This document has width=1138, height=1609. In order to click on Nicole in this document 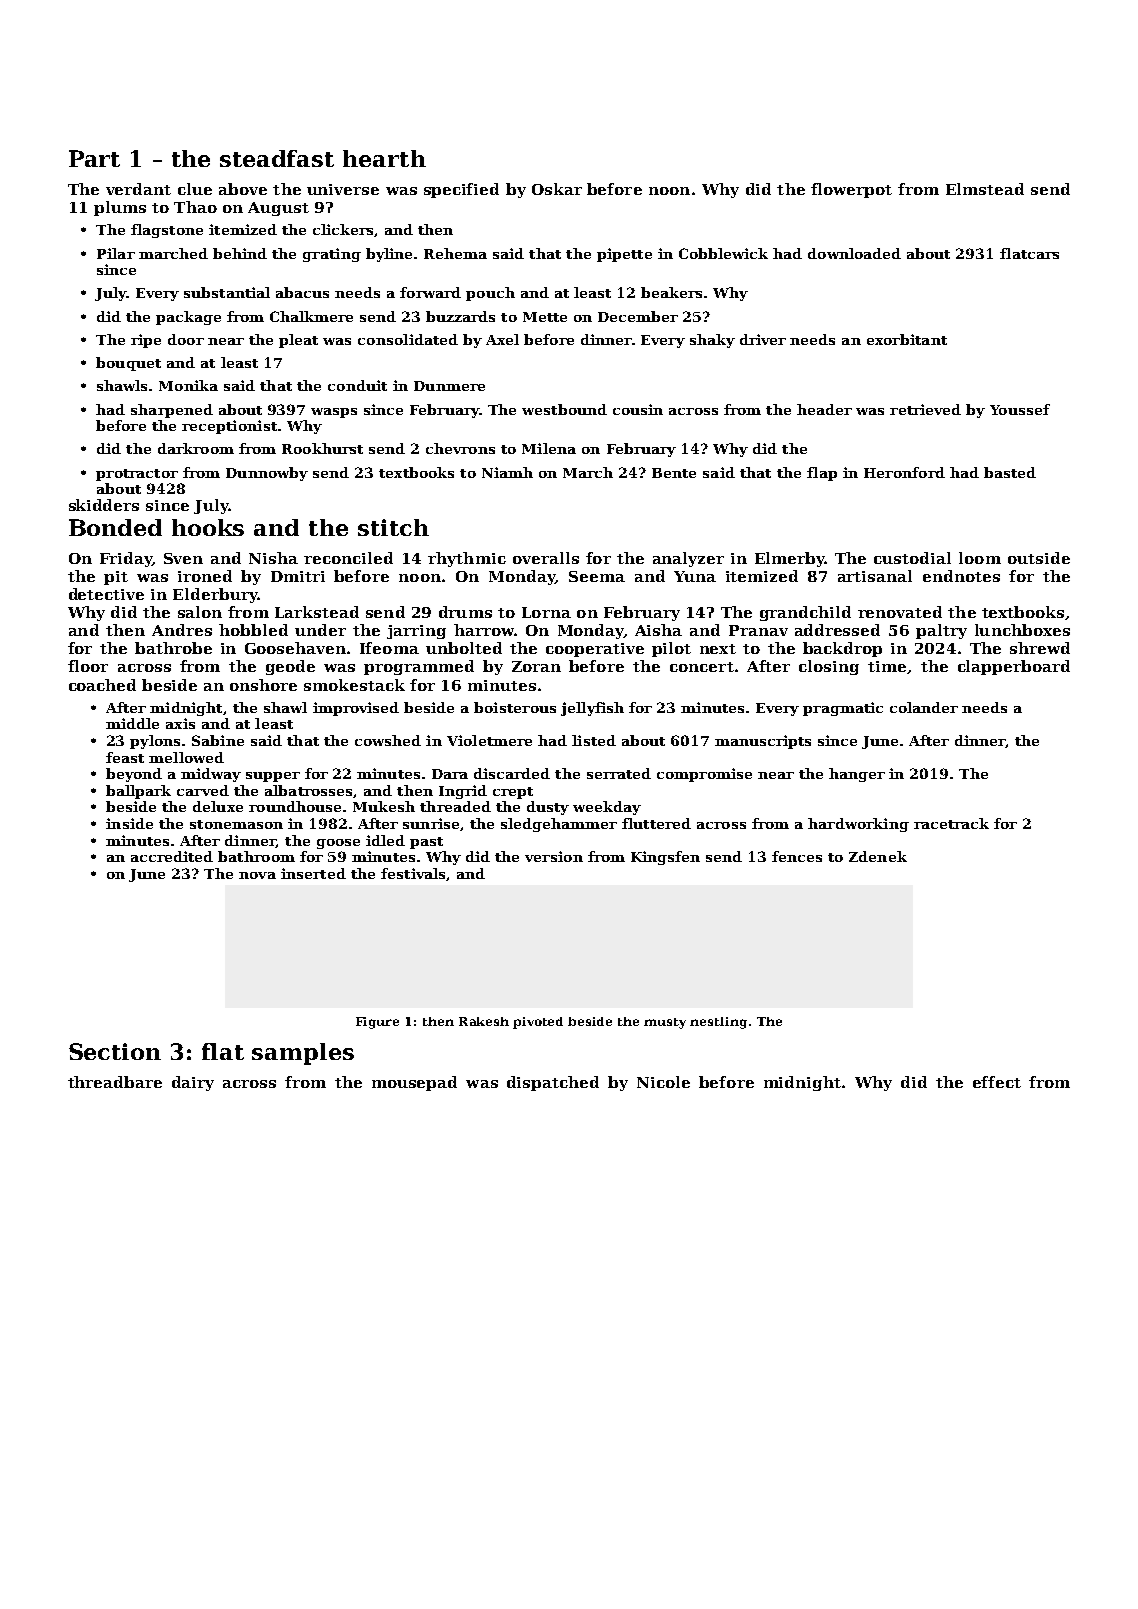, I will do `click(663, 1082)`.
